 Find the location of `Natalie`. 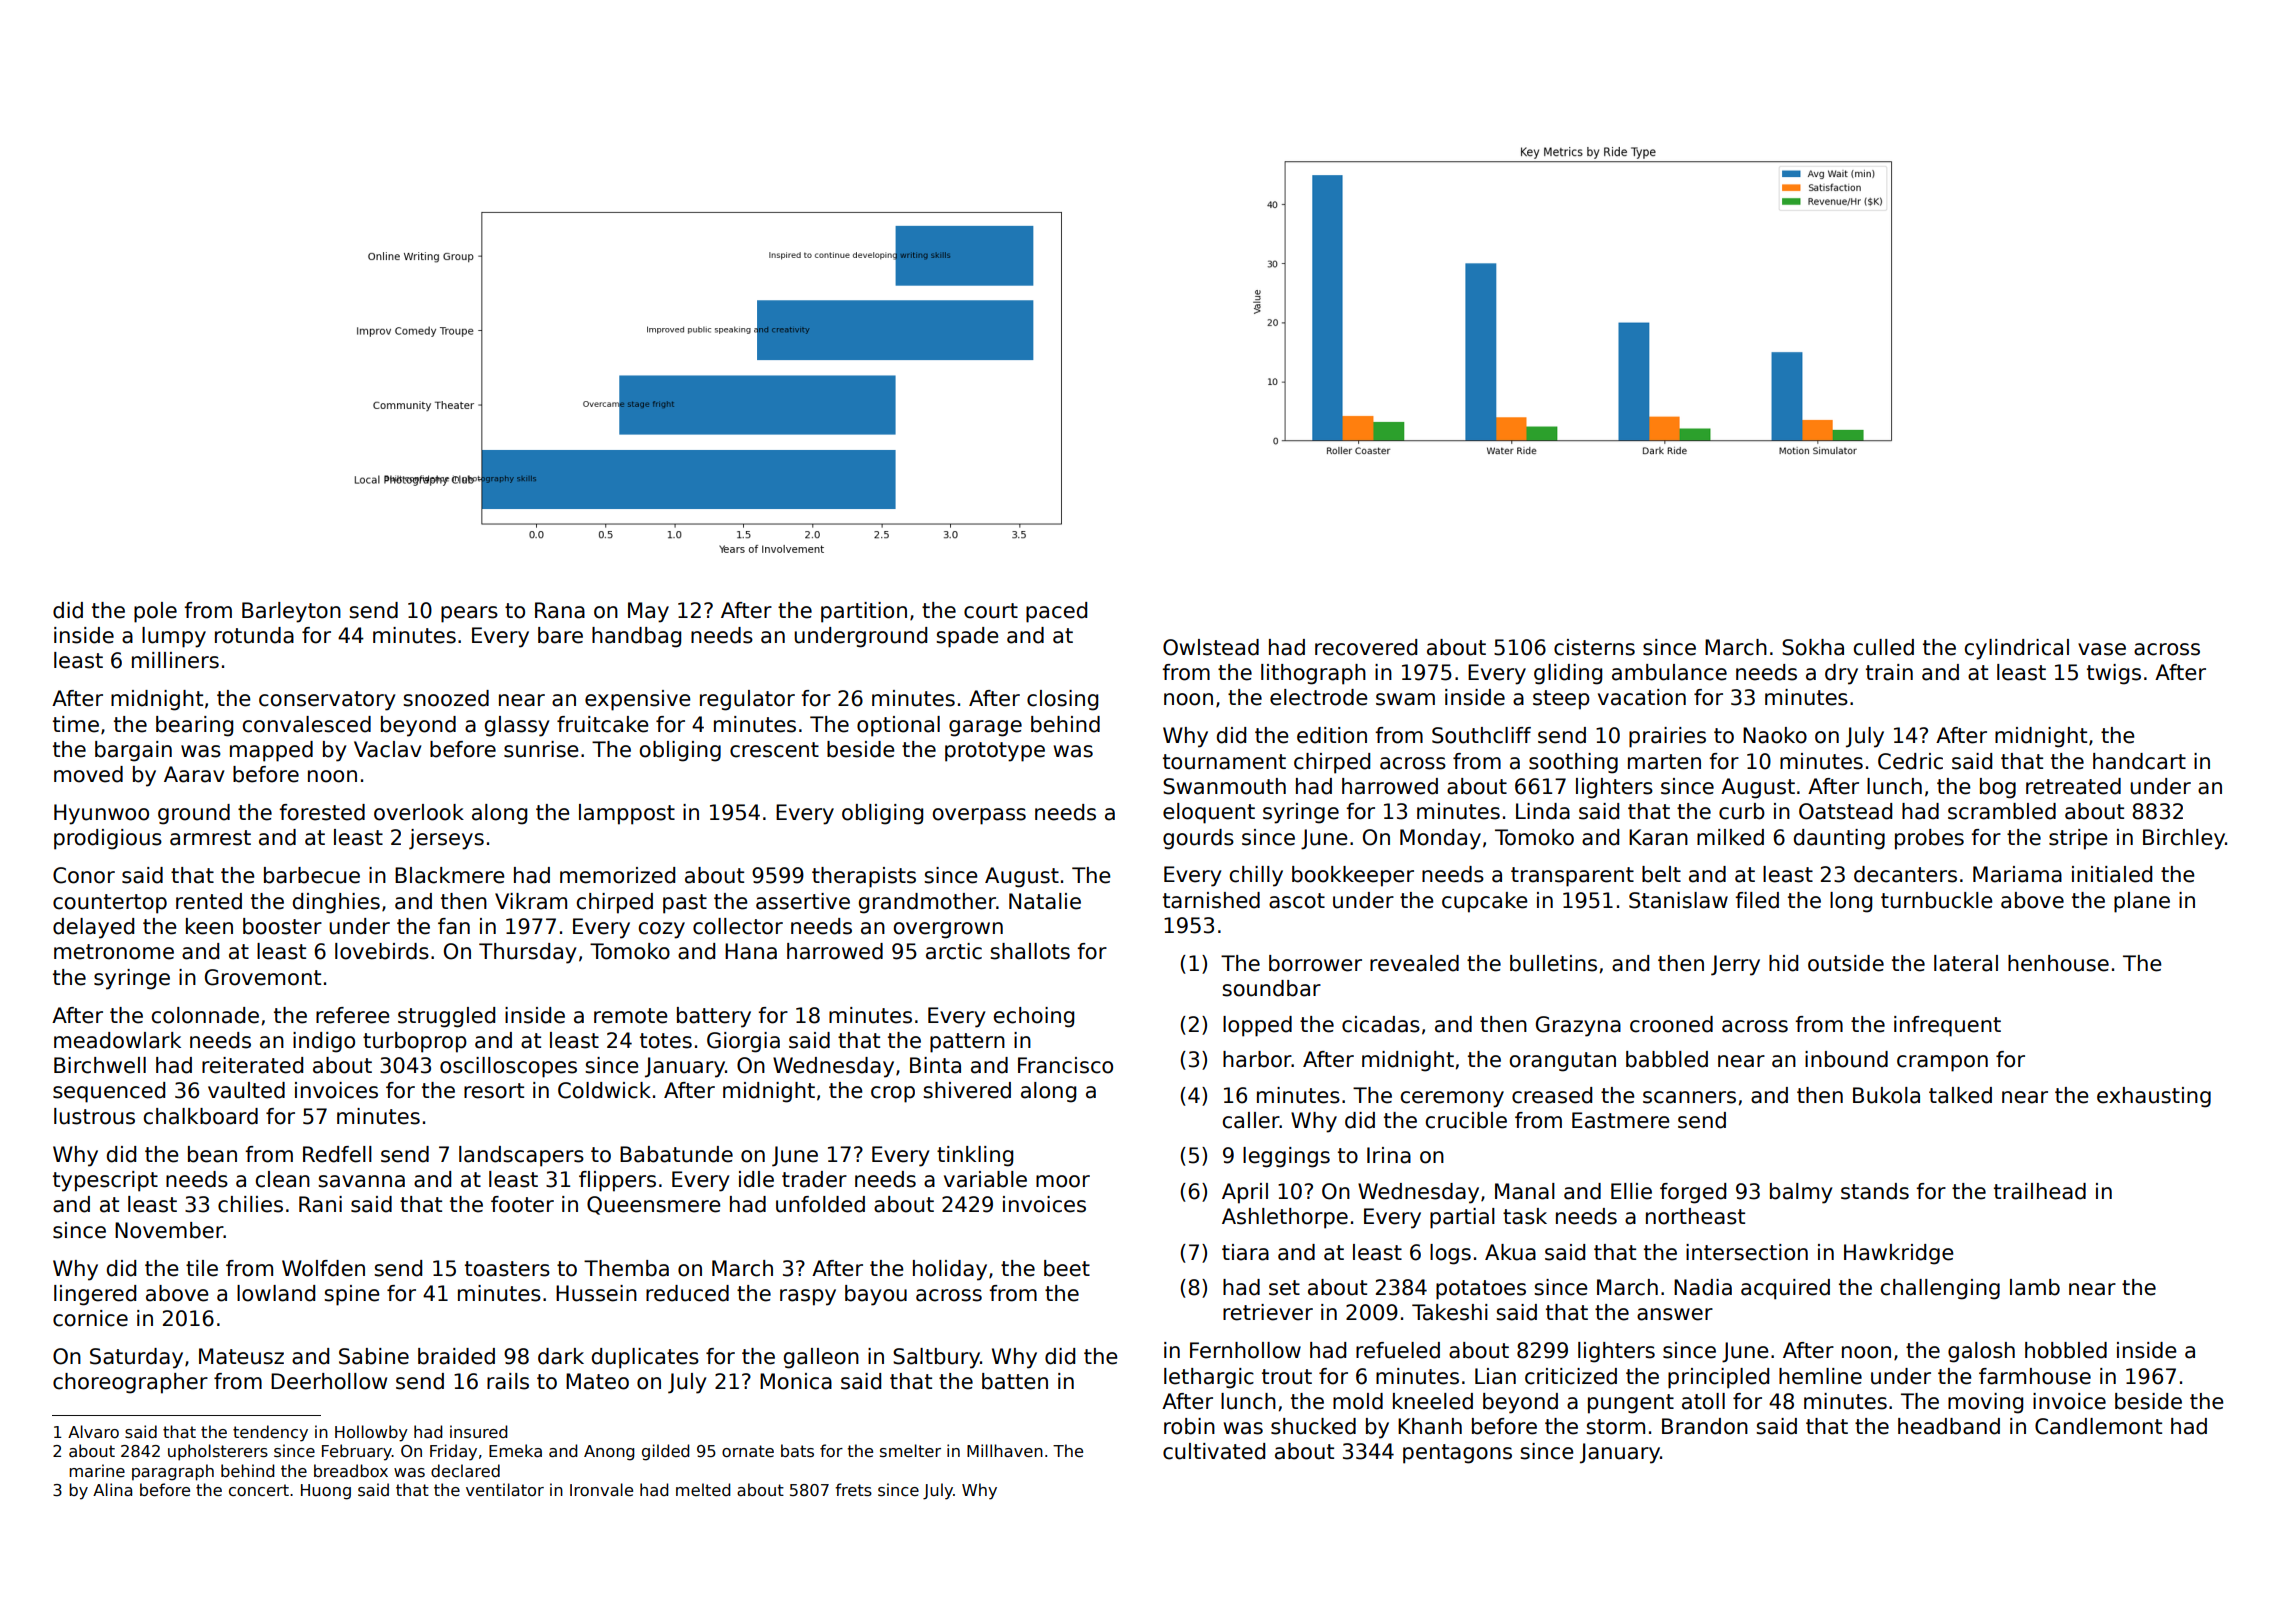

Natalie is located at coordinates (1045, 901).
